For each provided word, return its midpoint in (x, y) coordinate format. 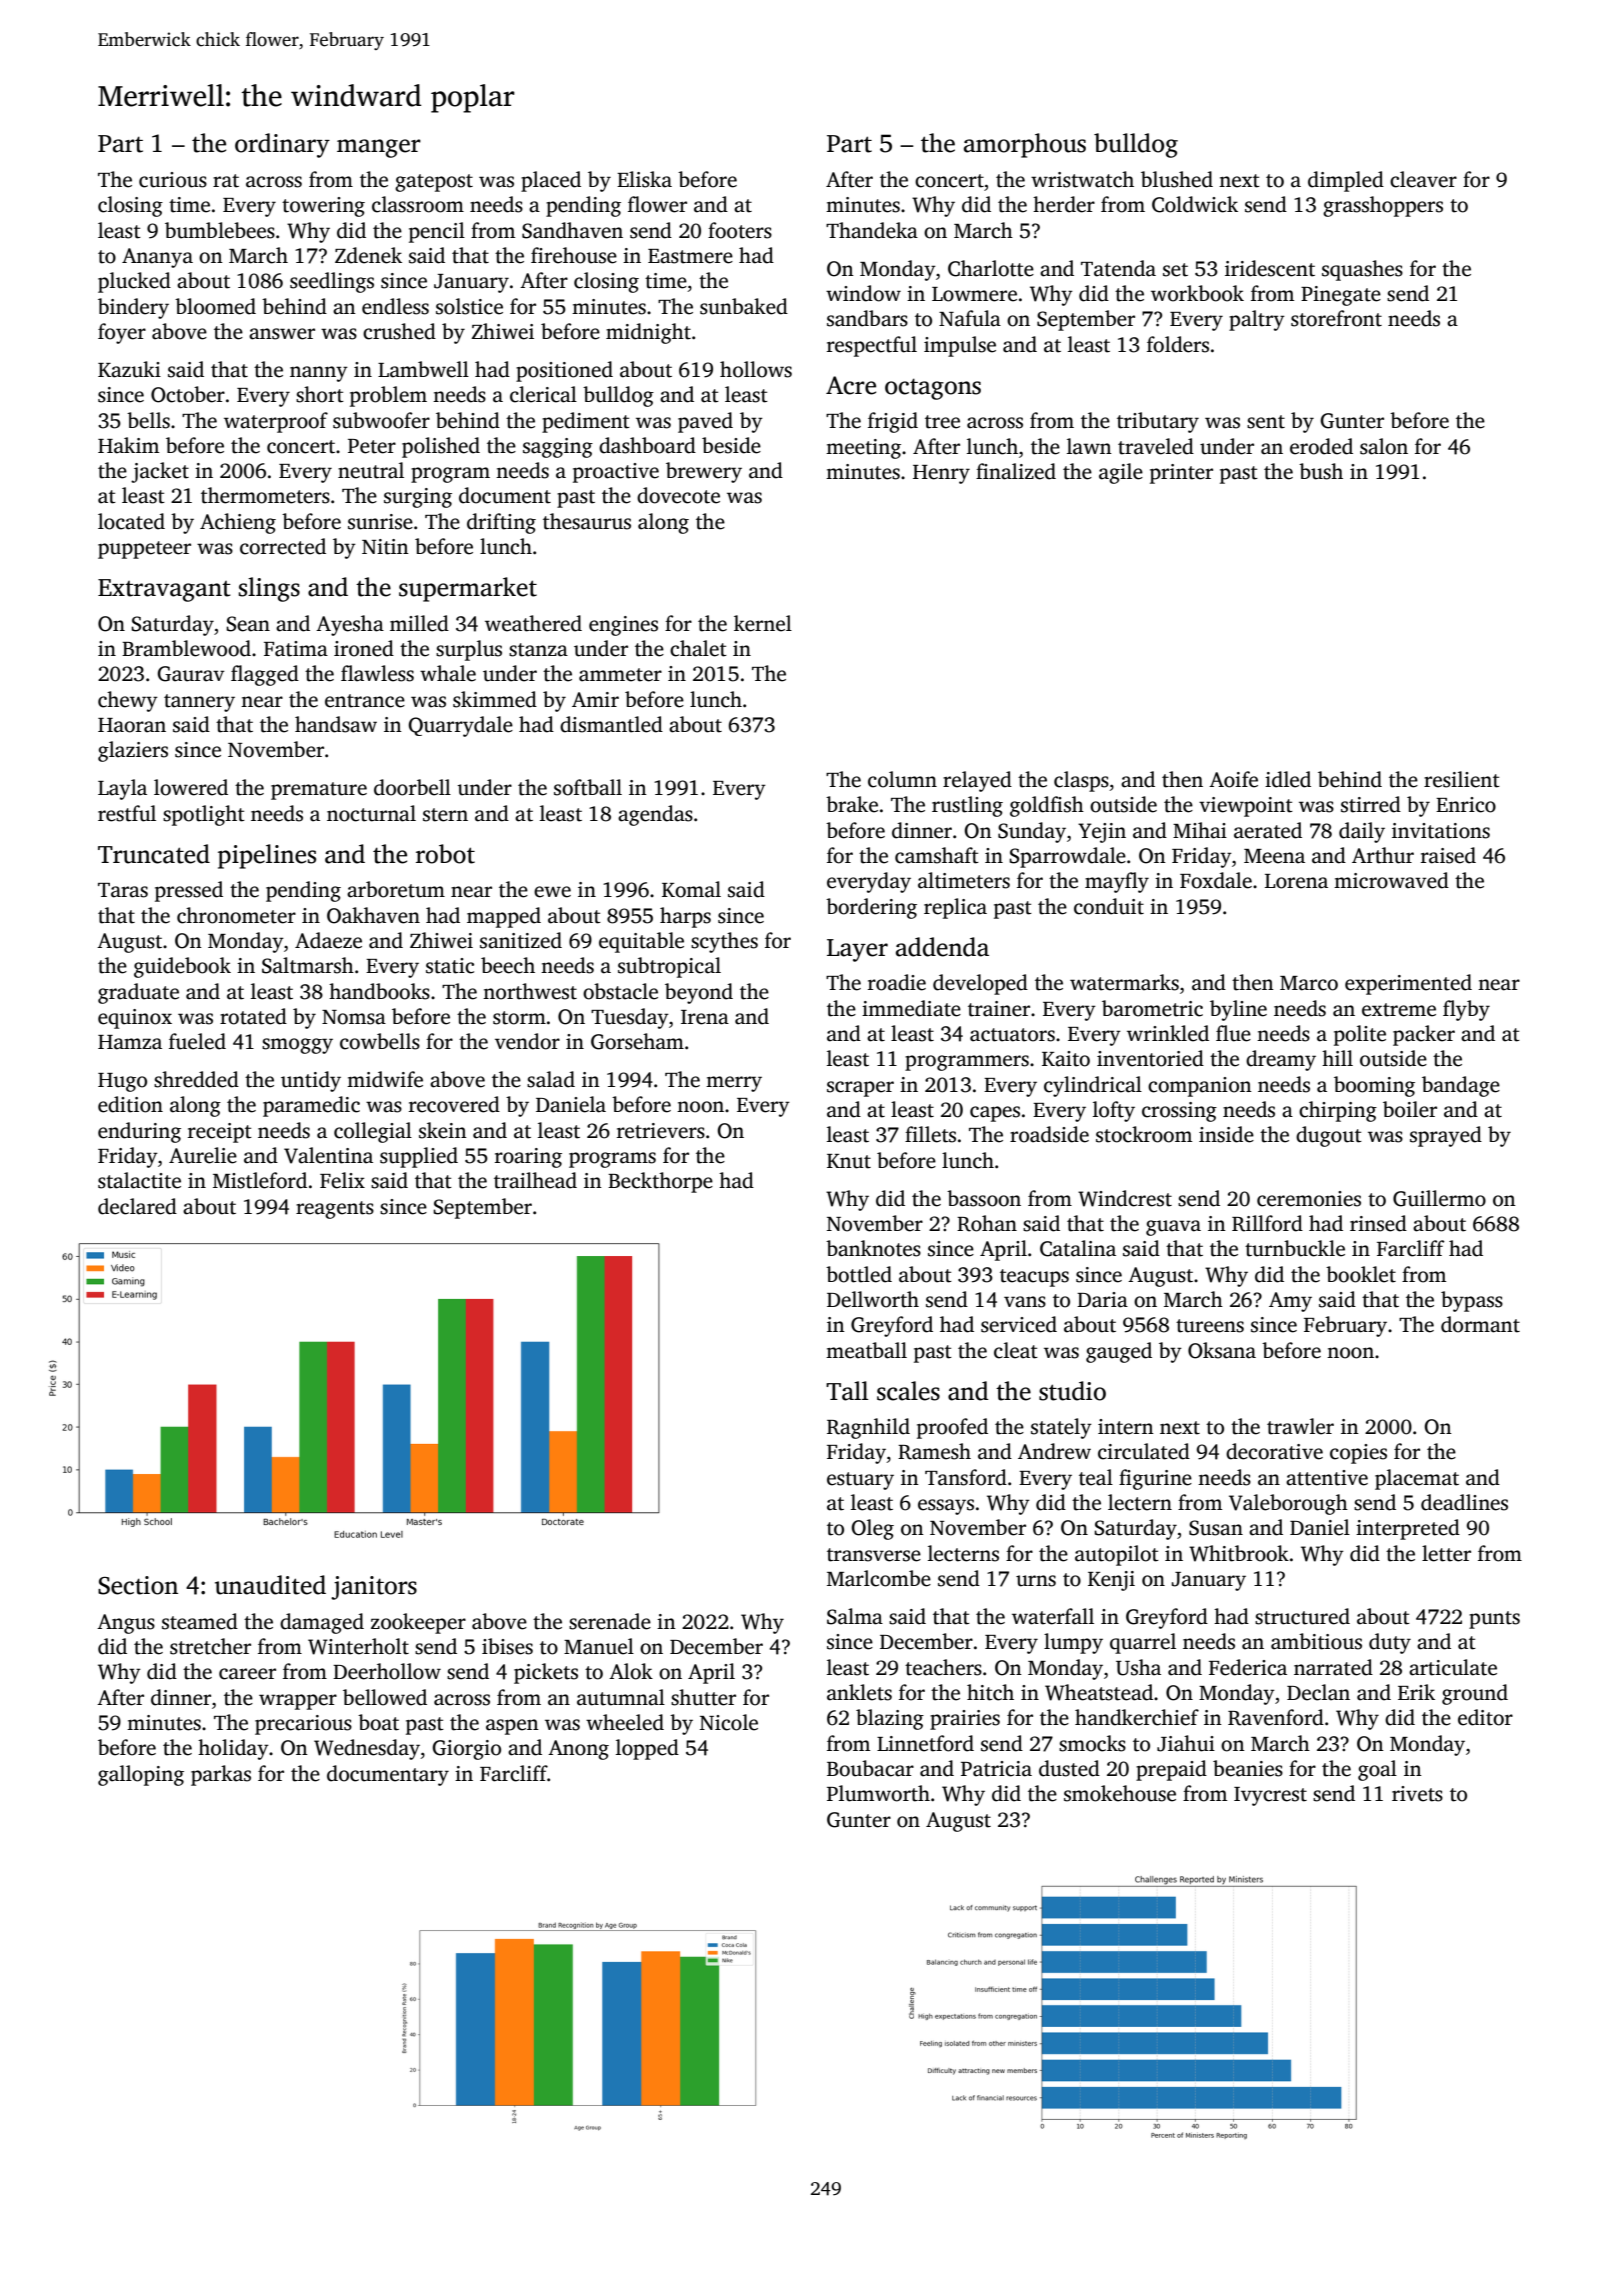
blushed (1177, 179)
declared (137, 1206)
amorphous (1025, 145)
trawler (1300, 1426)
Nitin (385, 547)
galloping (141, 1775)
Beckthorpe (660, 1182)
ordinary (282, 145)
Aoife (1233, 779)
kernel (763, 623)
